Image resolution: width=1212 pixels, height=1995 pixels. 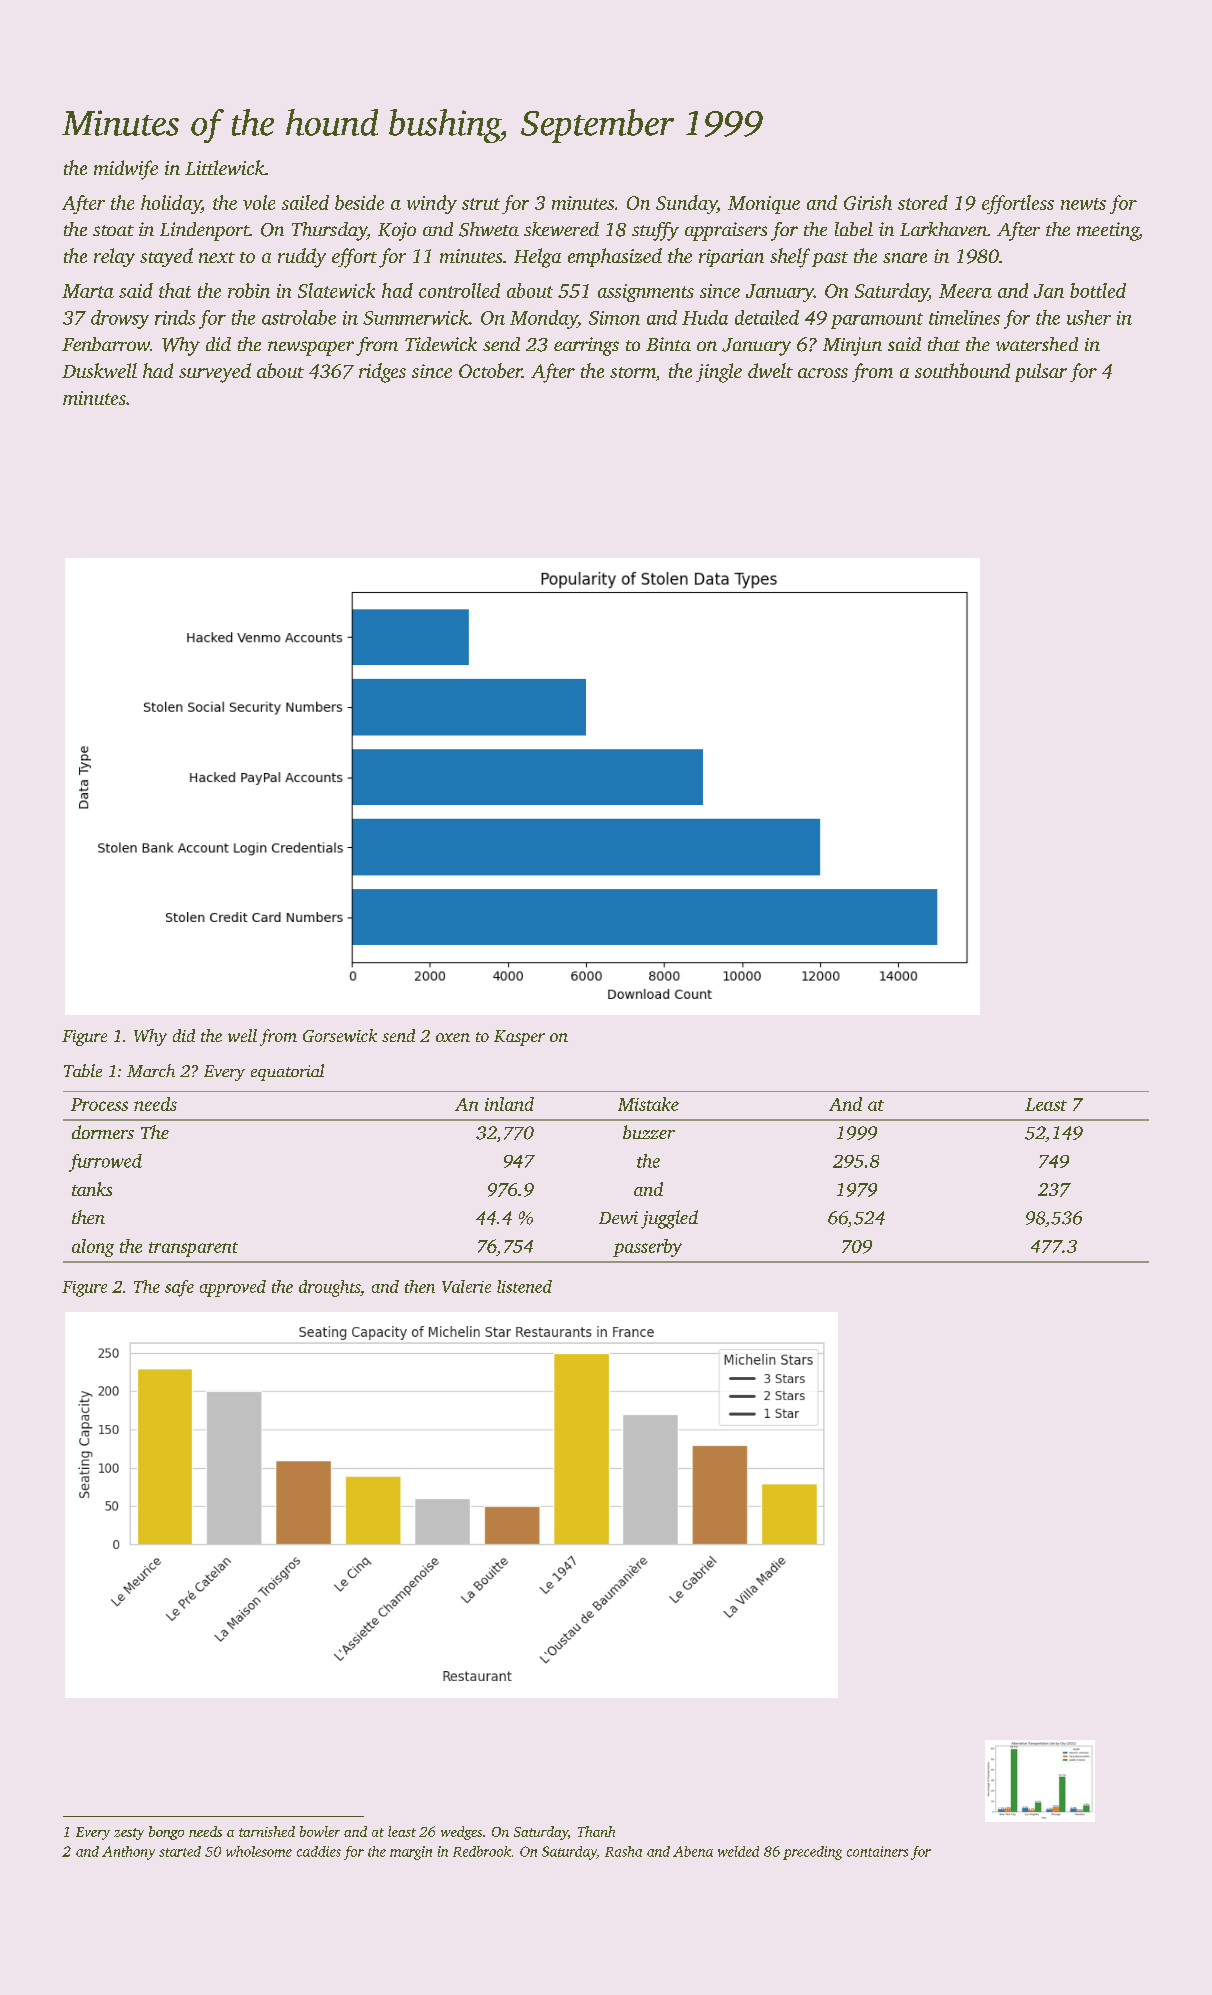 What do you see at coordinates (466, 1286) in the screenshot?
I see `Valerie` at bounding box center [466, 1286].
